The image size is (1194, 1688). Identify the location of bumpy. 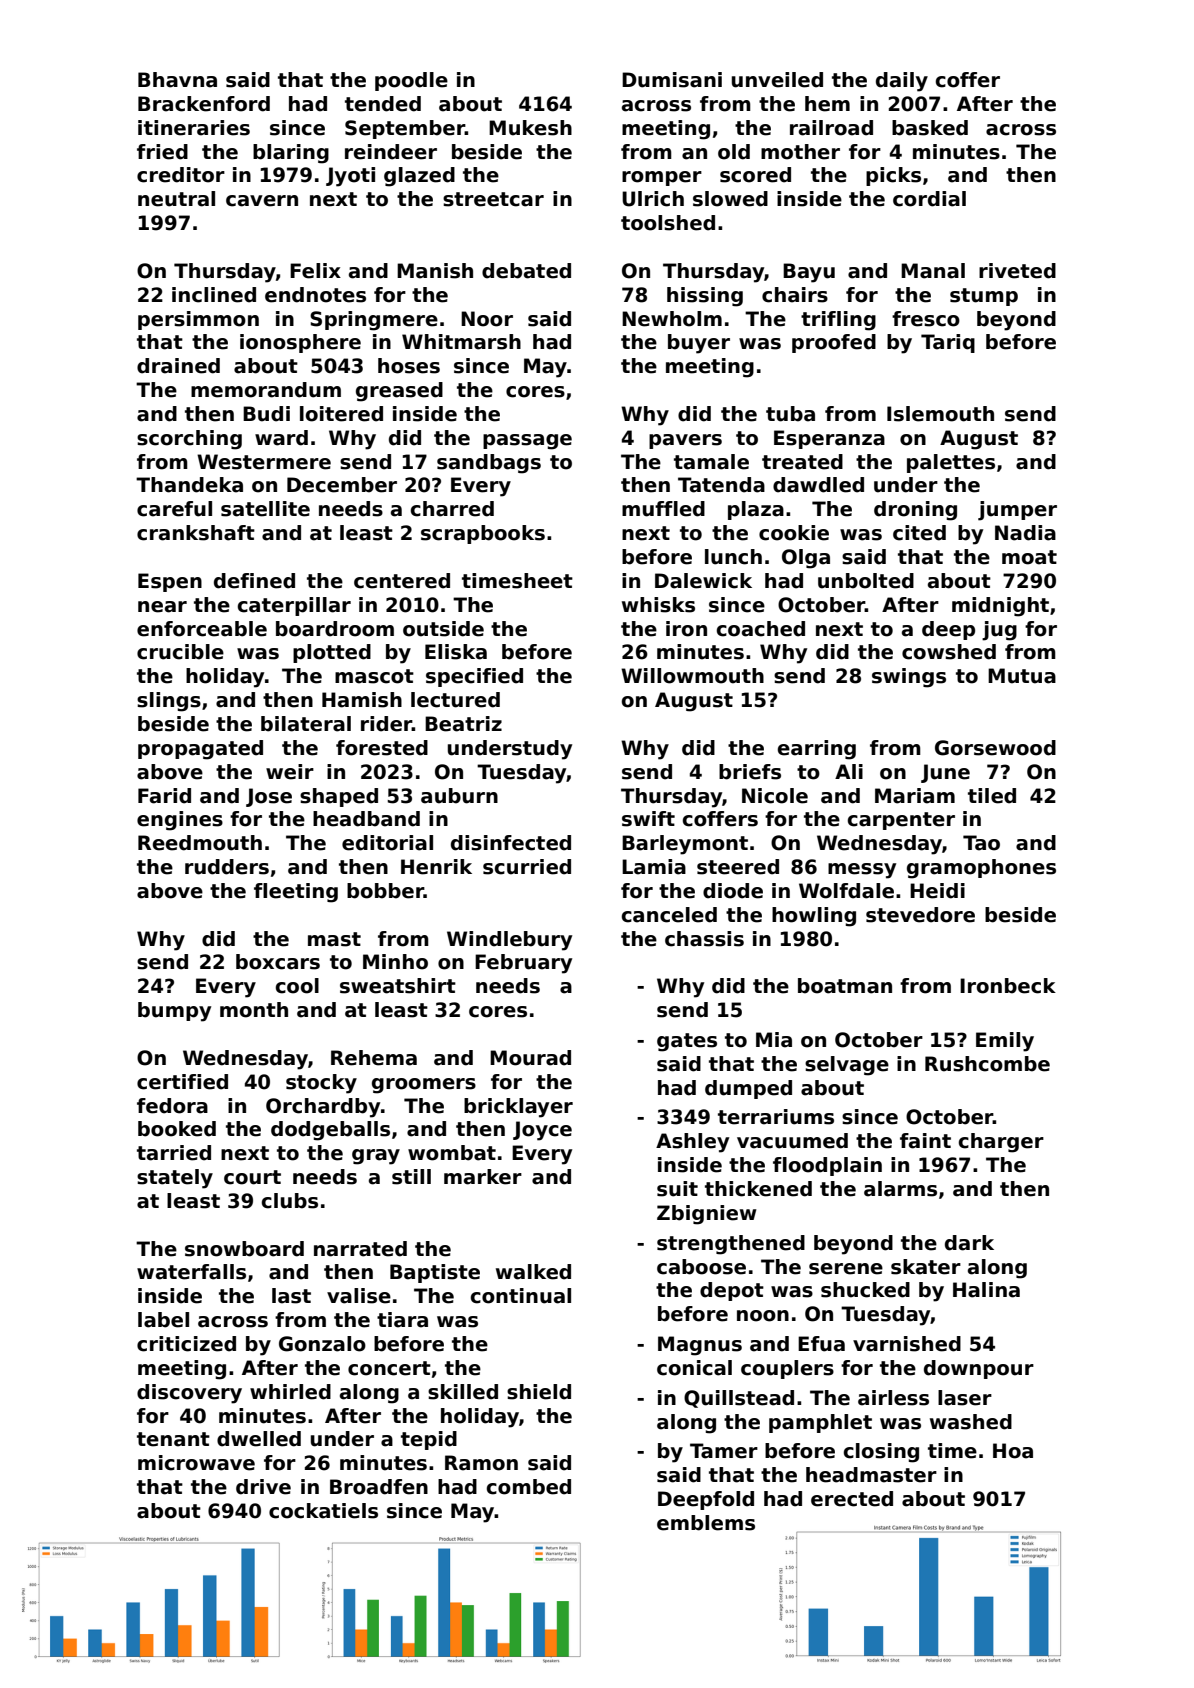
(174, 1012).
